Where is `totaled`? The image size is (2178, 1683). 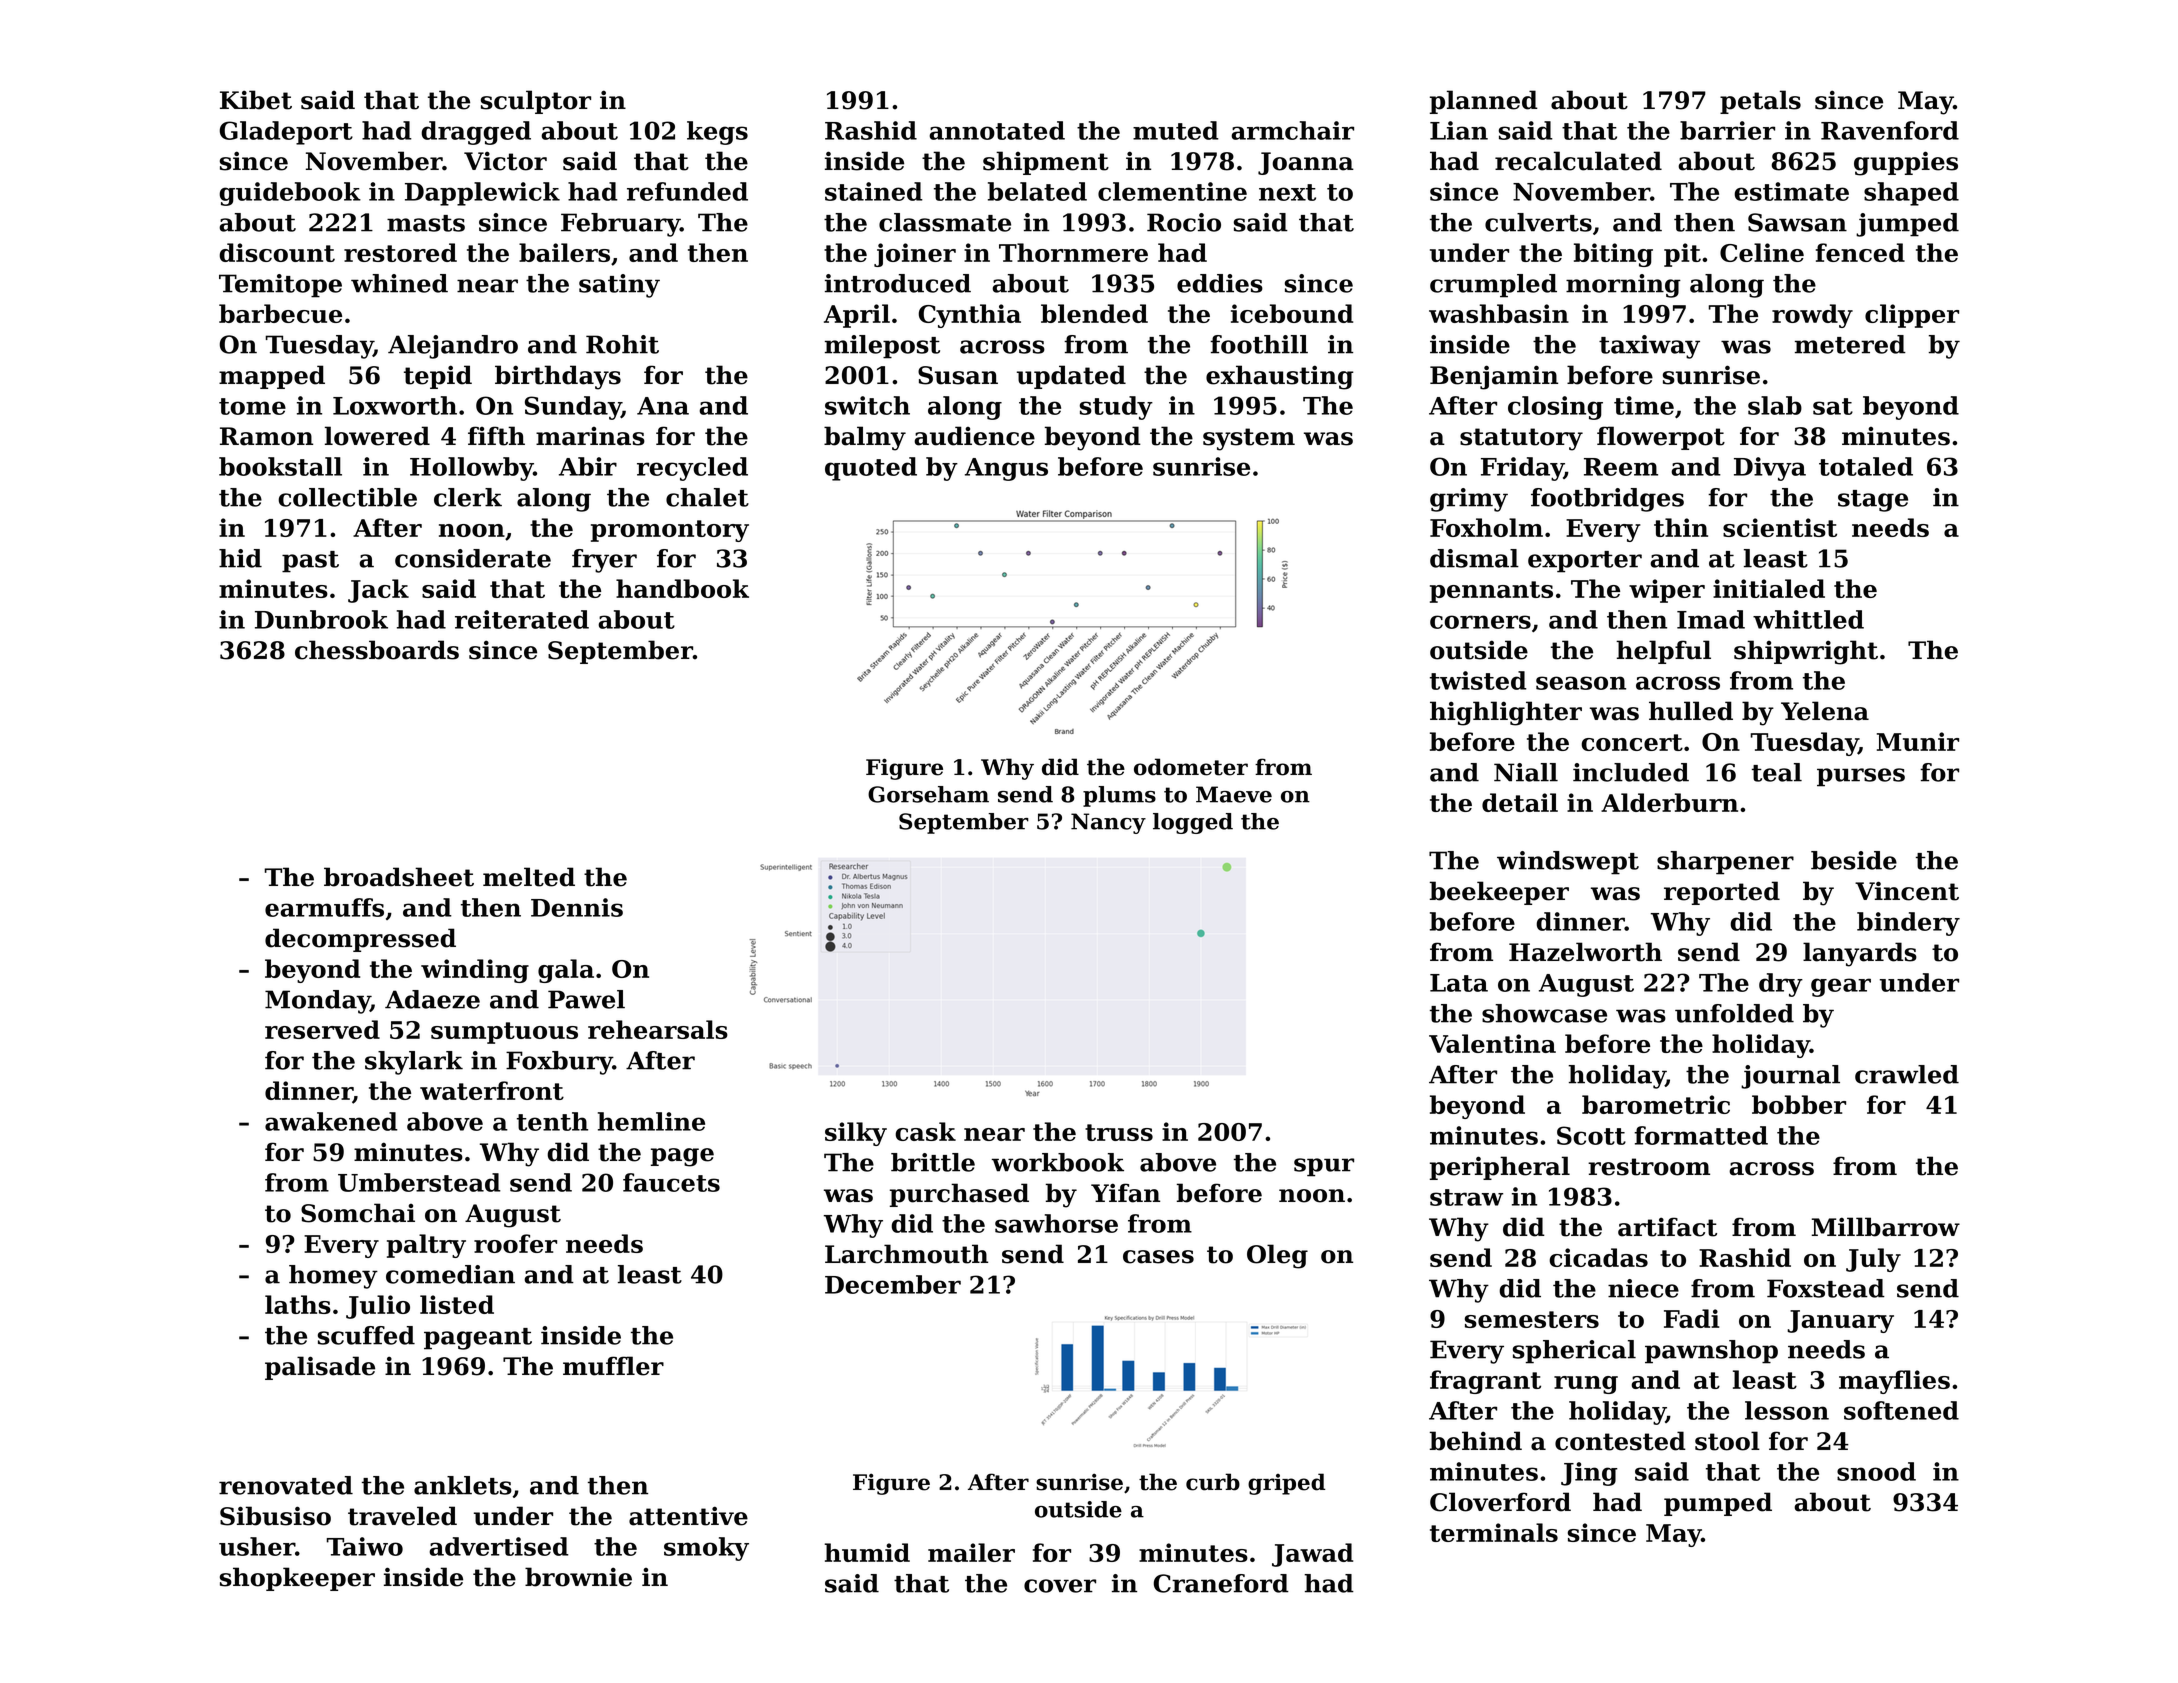 totaled is located at coordinates (1866, 466).
